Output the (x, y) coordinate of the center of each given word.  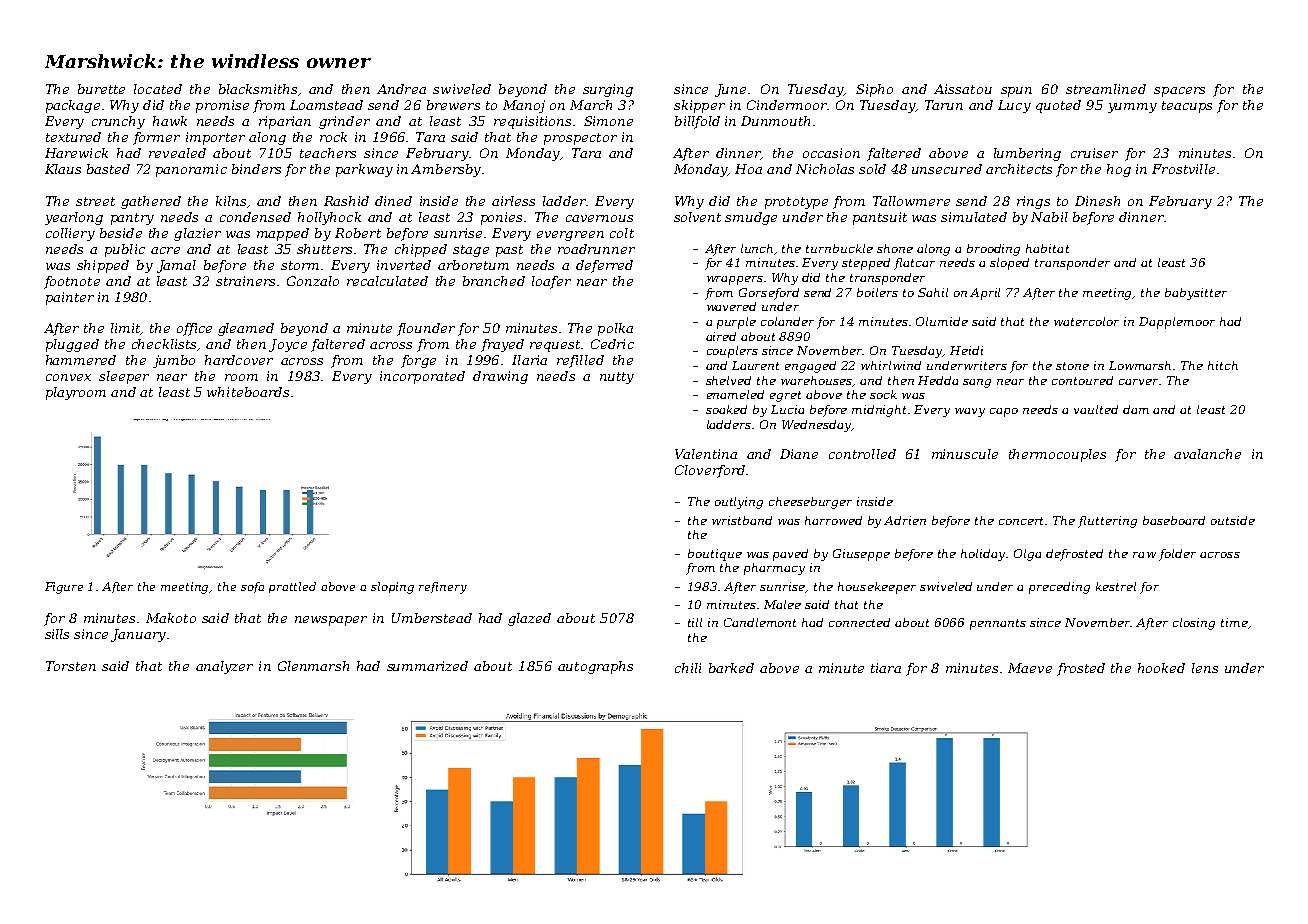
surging (608, 90)
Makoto (171, 618)
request (555, 346)
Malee (782, 604)
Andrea (401, 89)
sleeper (124, 377)
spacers (1179, 92)
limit (125, 328)
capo (1004, 412)
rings (1033, 202)
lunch (757, 248)
